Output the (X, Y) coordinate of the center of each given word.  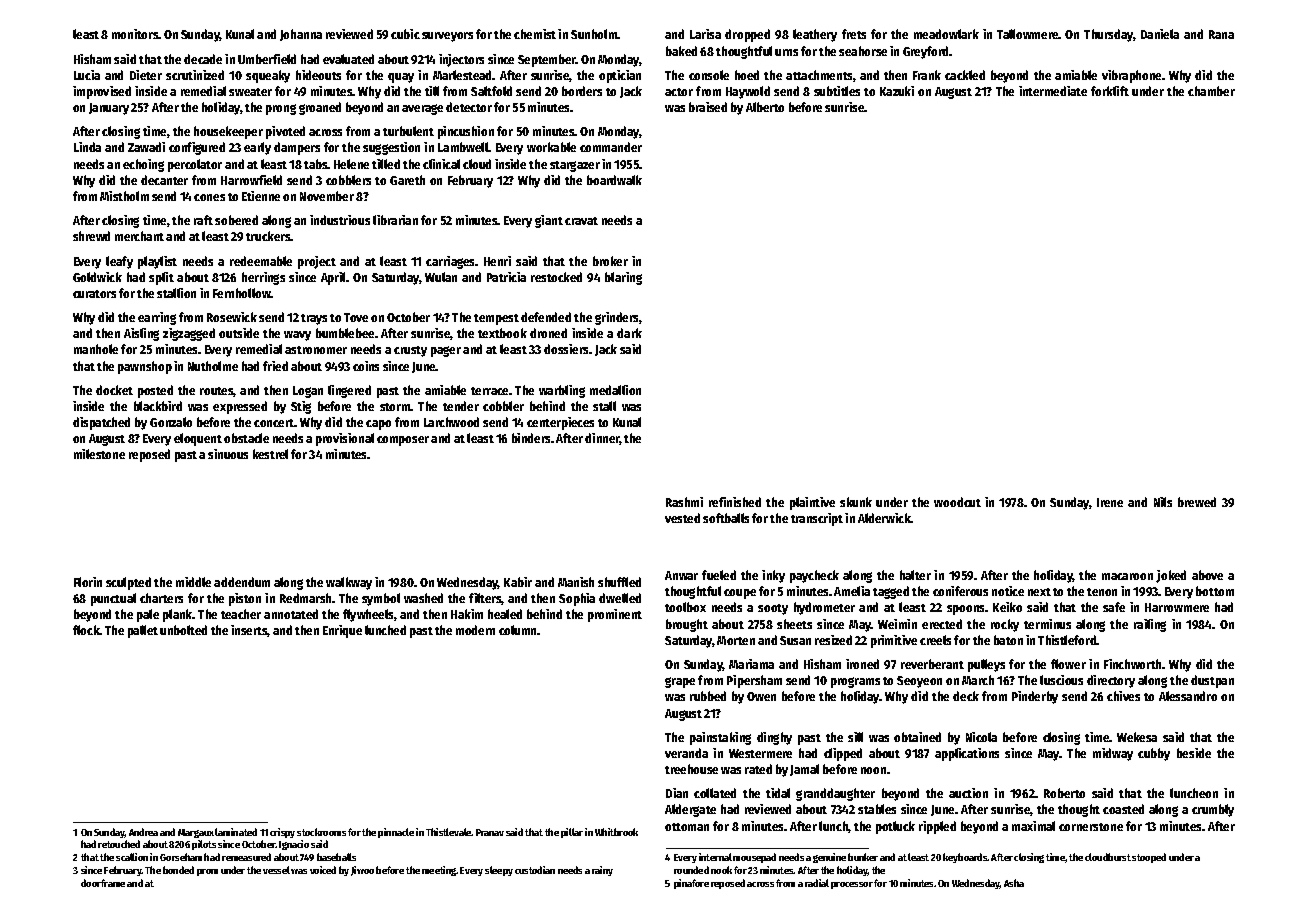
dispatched (101, 423)
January (109, 109)
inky (773, 576)
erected (942, 624)
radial (817, 883)
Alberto (765, 107)
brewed (1197, 502)
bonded (178, 870)
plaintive (812, 503)
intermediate (1053, 91)
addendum (242, 582)
